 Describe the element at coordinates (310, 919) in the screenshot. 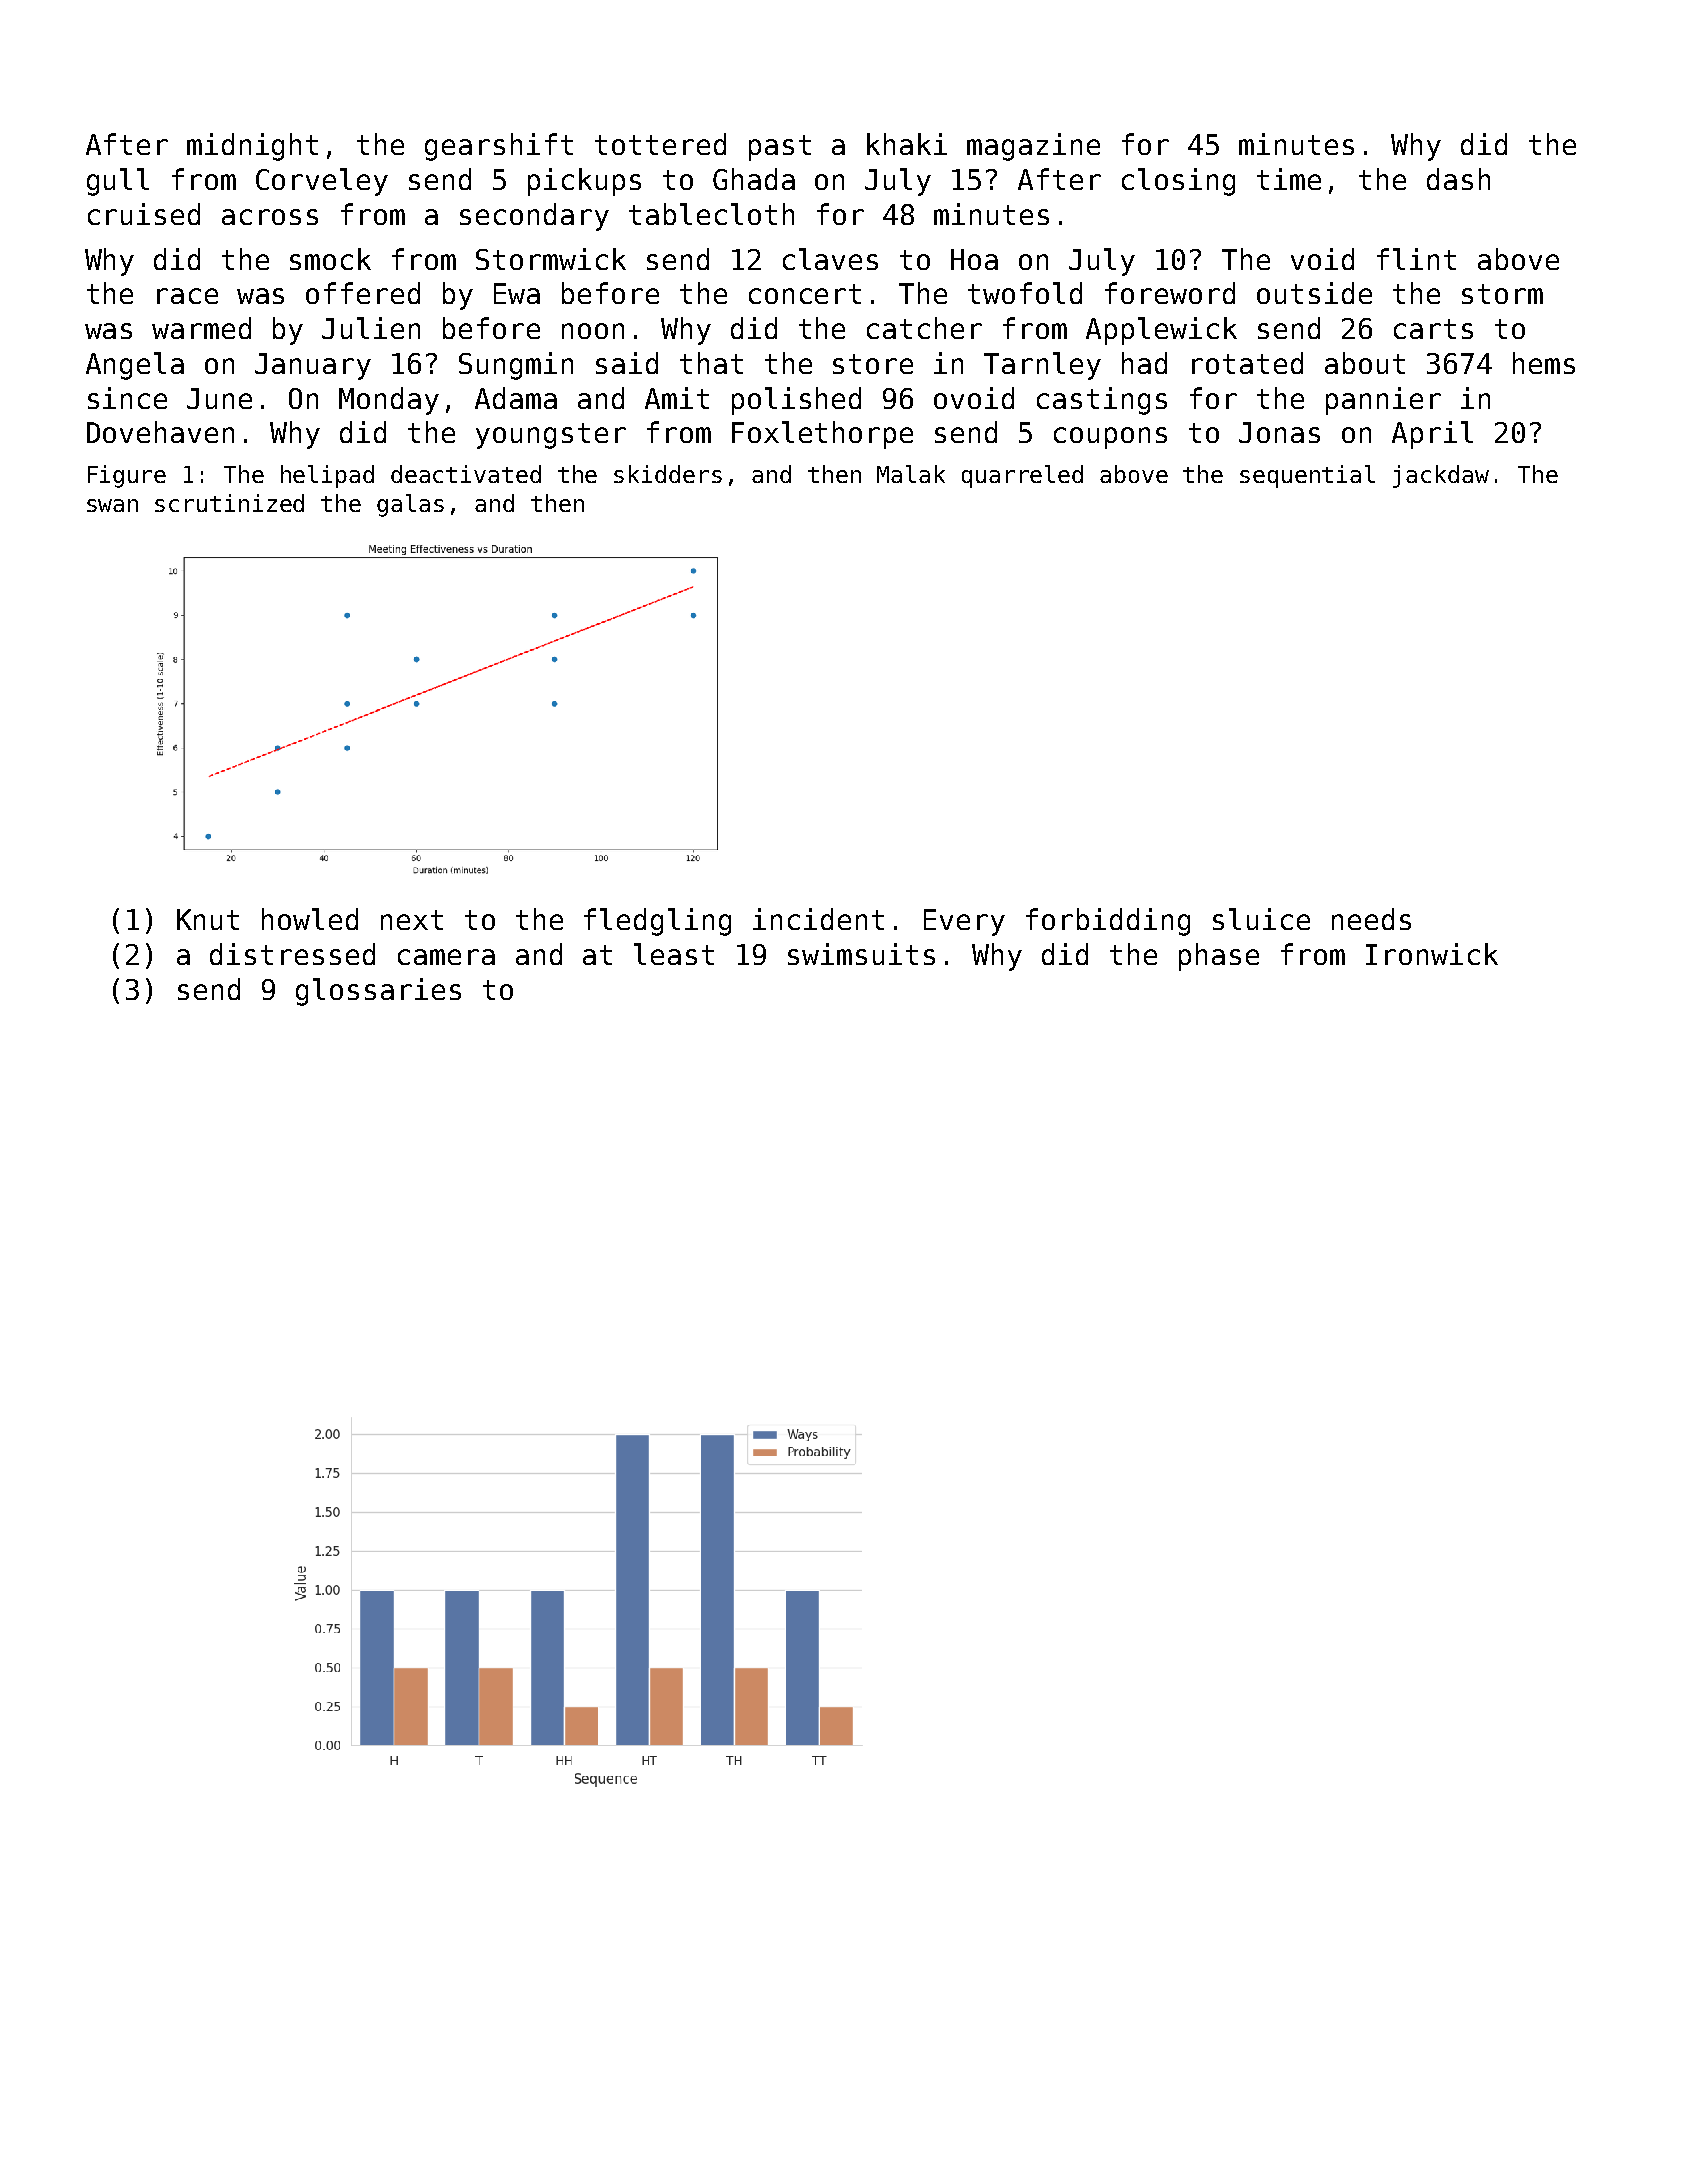

I see `howled` at that location.
